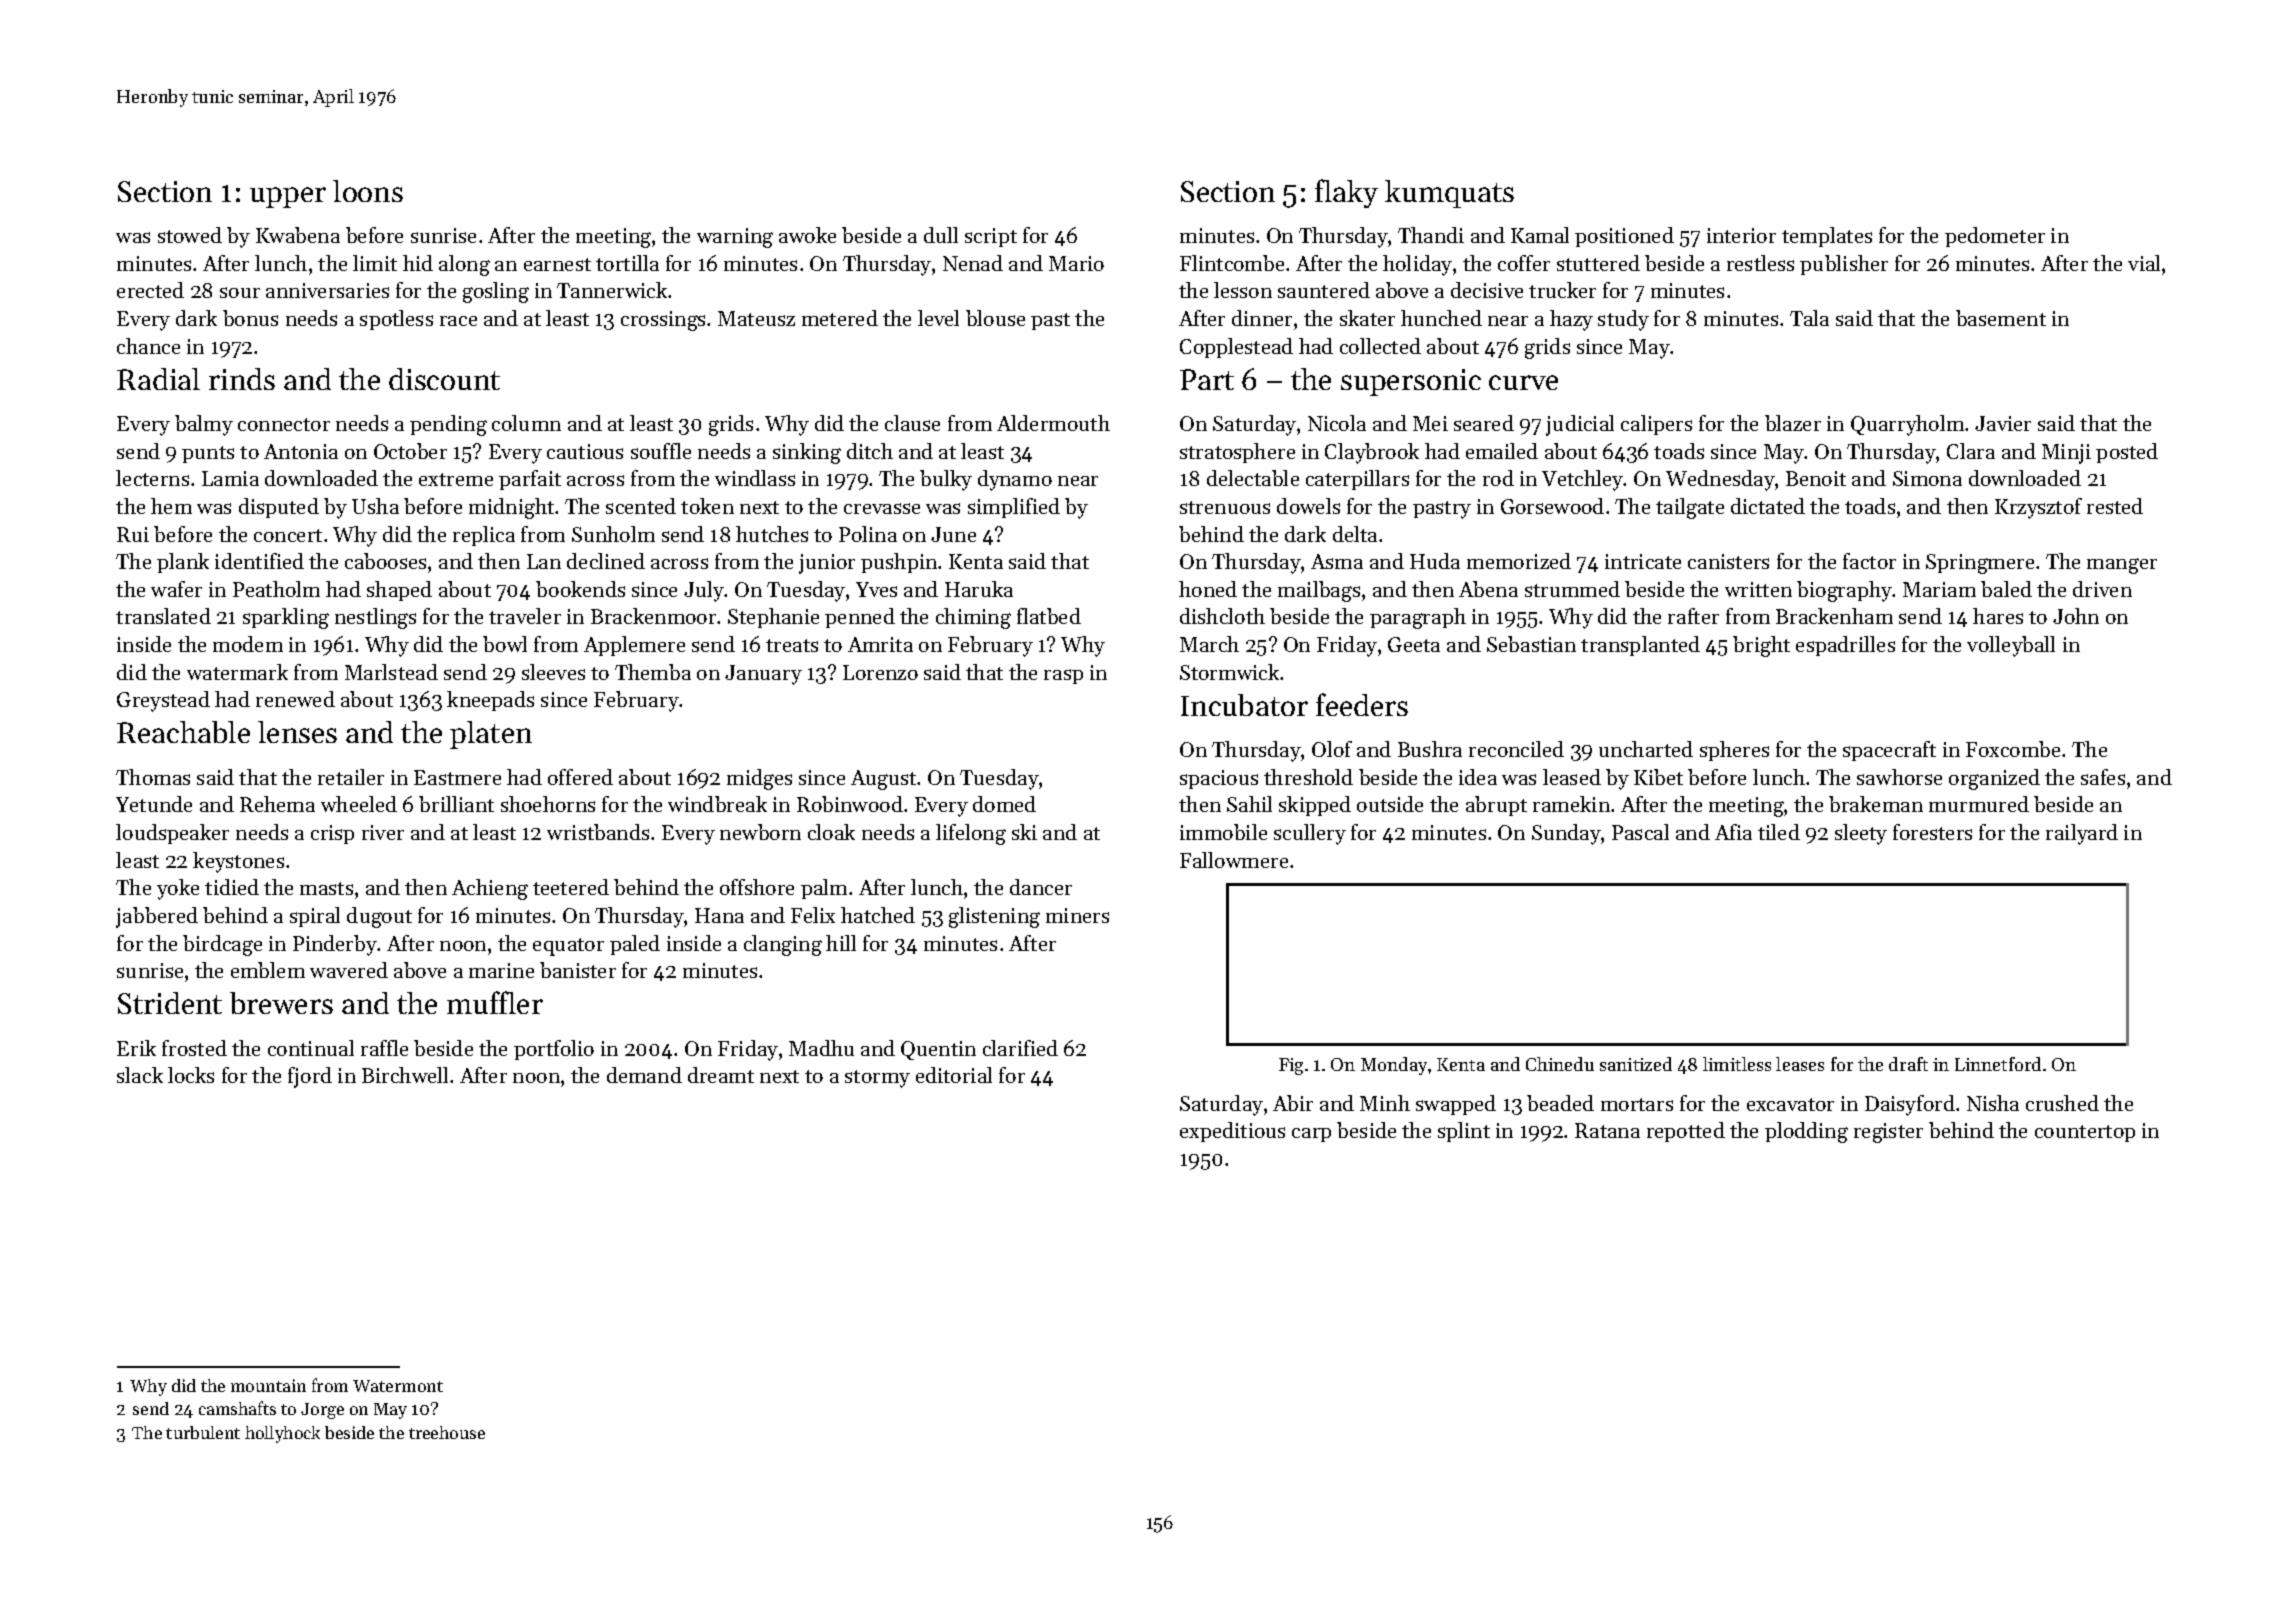 Image resolution: width=2292 pixels, height=1620 pixels. What do you see at coordinates (282, 1434) in the image?
I see `hollyhock` at bounding box center [282, 1434].
